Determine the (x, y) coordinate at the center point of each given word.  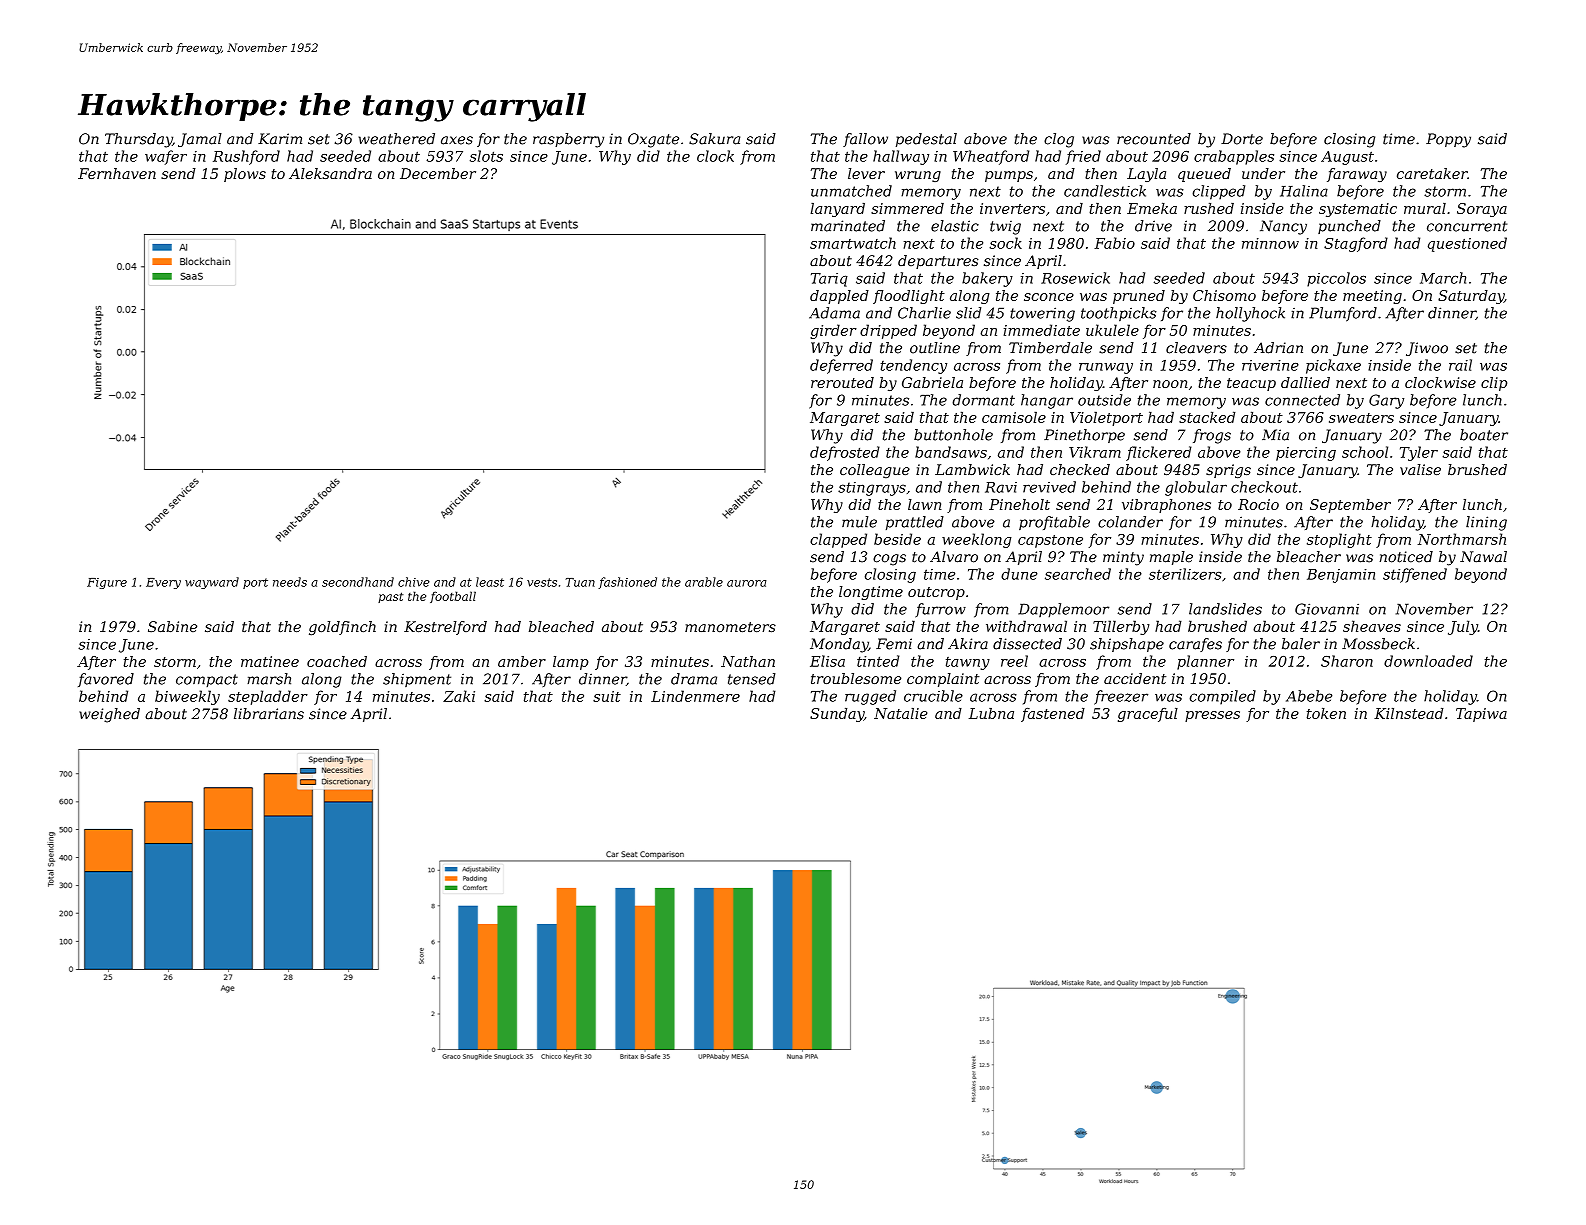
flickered (1159, 453)
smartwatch (853, 243)
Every (163, 583)
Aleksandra (330, 173)
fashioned (627, 583)
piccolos (1336, 279)
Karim (280, 139)
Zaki (459, 696)
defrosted (845, 453)
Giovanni (1327, 609)
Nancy (1283, 227)
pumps (1009, 176)
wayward (212, 583)
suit (607, 696)
